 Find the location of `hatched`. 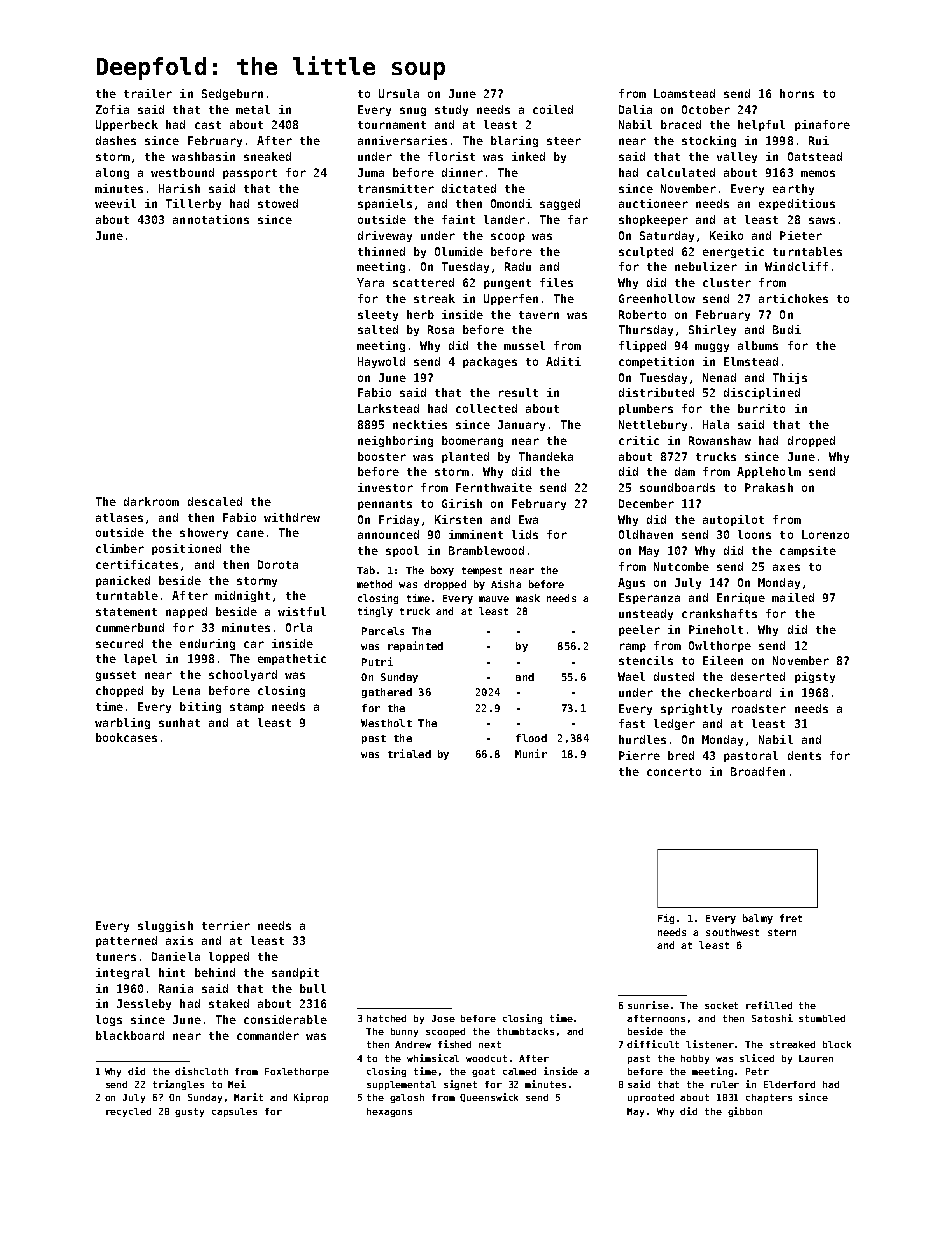

hatched is located at coordinates (386, 1018).
